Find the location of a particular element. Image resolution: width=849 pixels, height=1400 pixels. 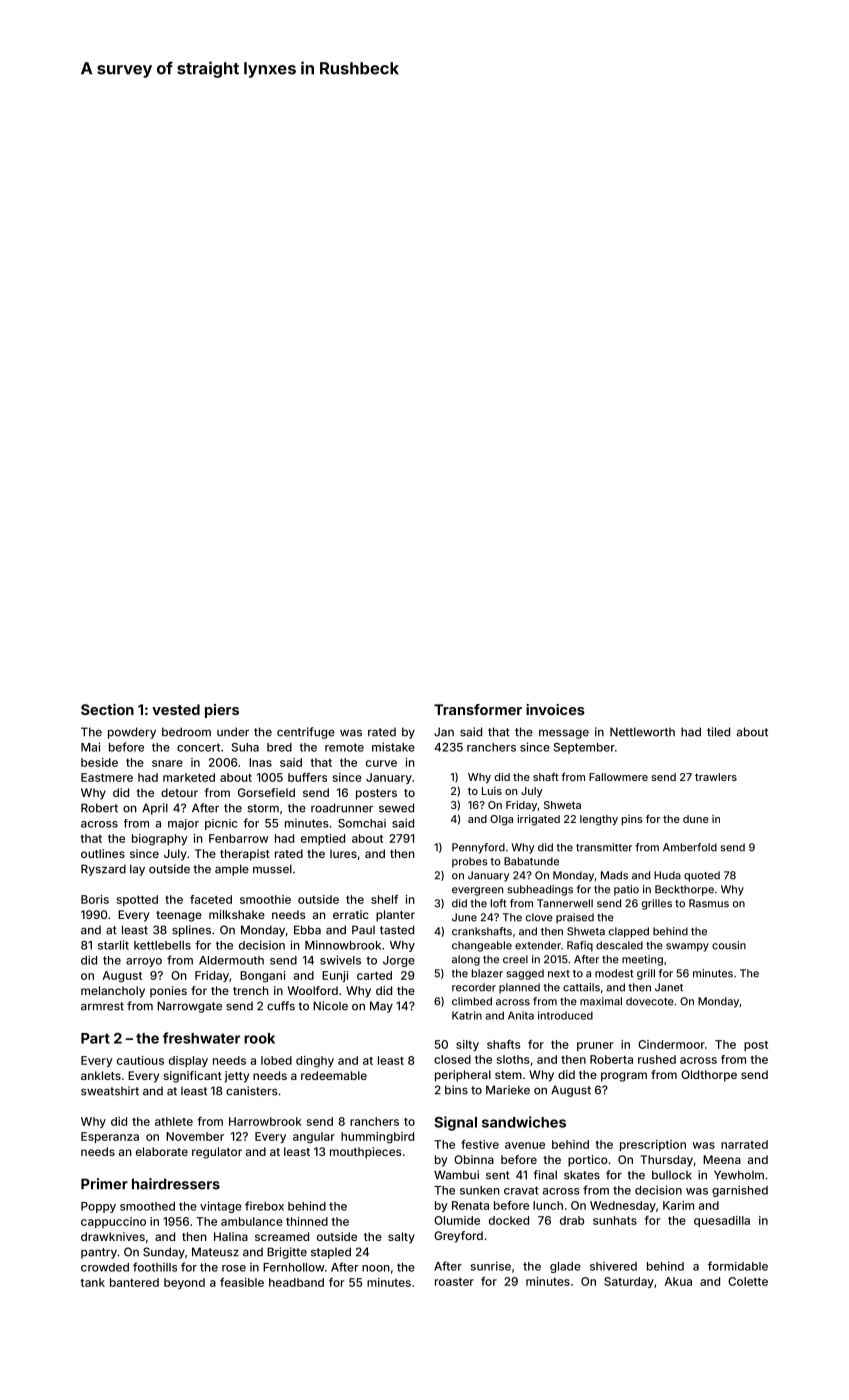

sweatshirt is located at coordinates (110, 1091).
